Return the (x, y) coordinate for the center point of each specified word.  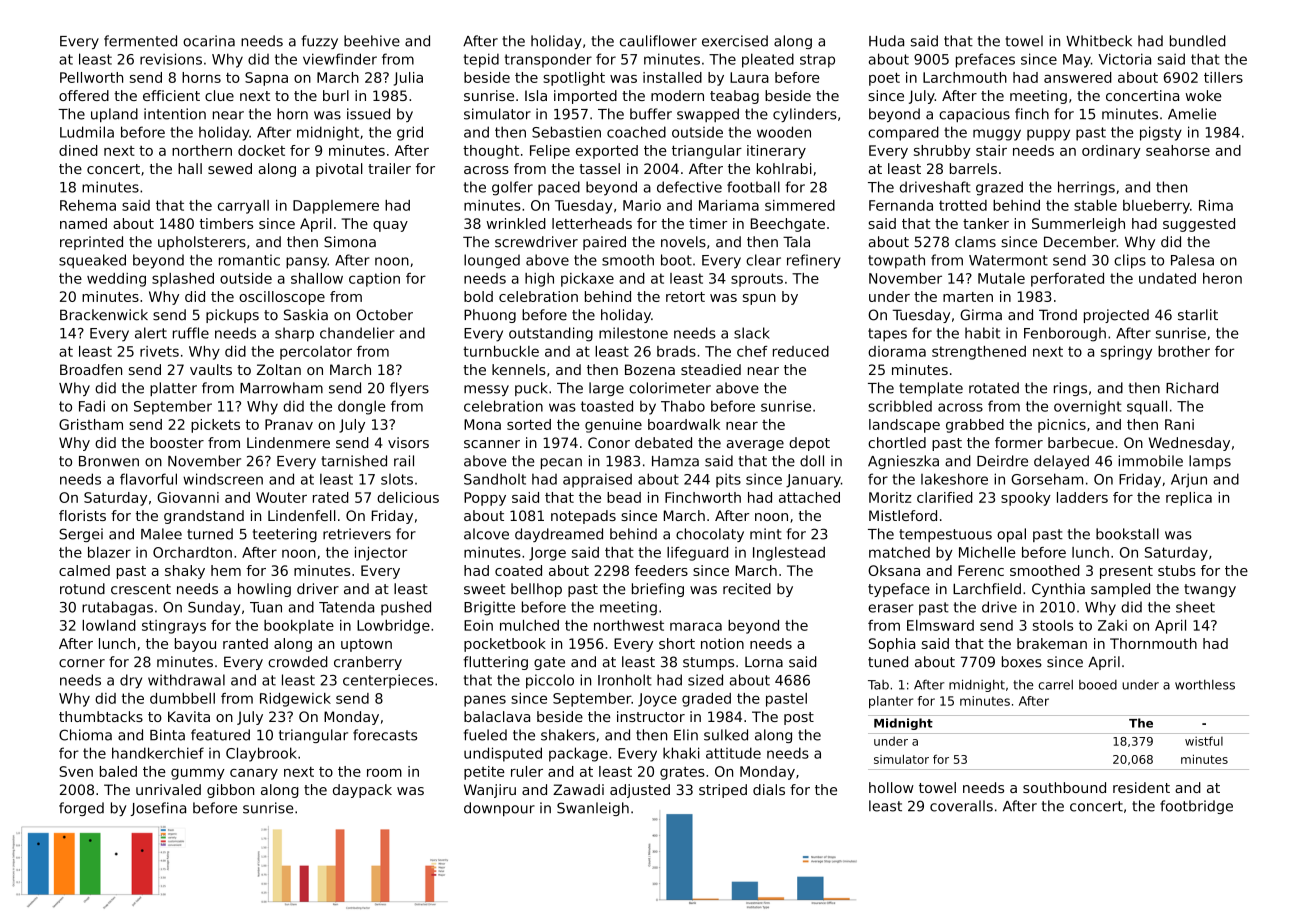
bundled (1198, 41)
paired (604, 243)
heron (1222, 278)
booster (177, 442)
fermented (140, 41)
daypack (362, 791)
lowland (109, 625)
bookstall (1127, 534)
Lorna (764, 662)
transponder (548, 60)
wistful (1204, 741)
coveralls (961, 806)
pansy (307, 263)
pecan (561, 463)
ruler (527, 771)
